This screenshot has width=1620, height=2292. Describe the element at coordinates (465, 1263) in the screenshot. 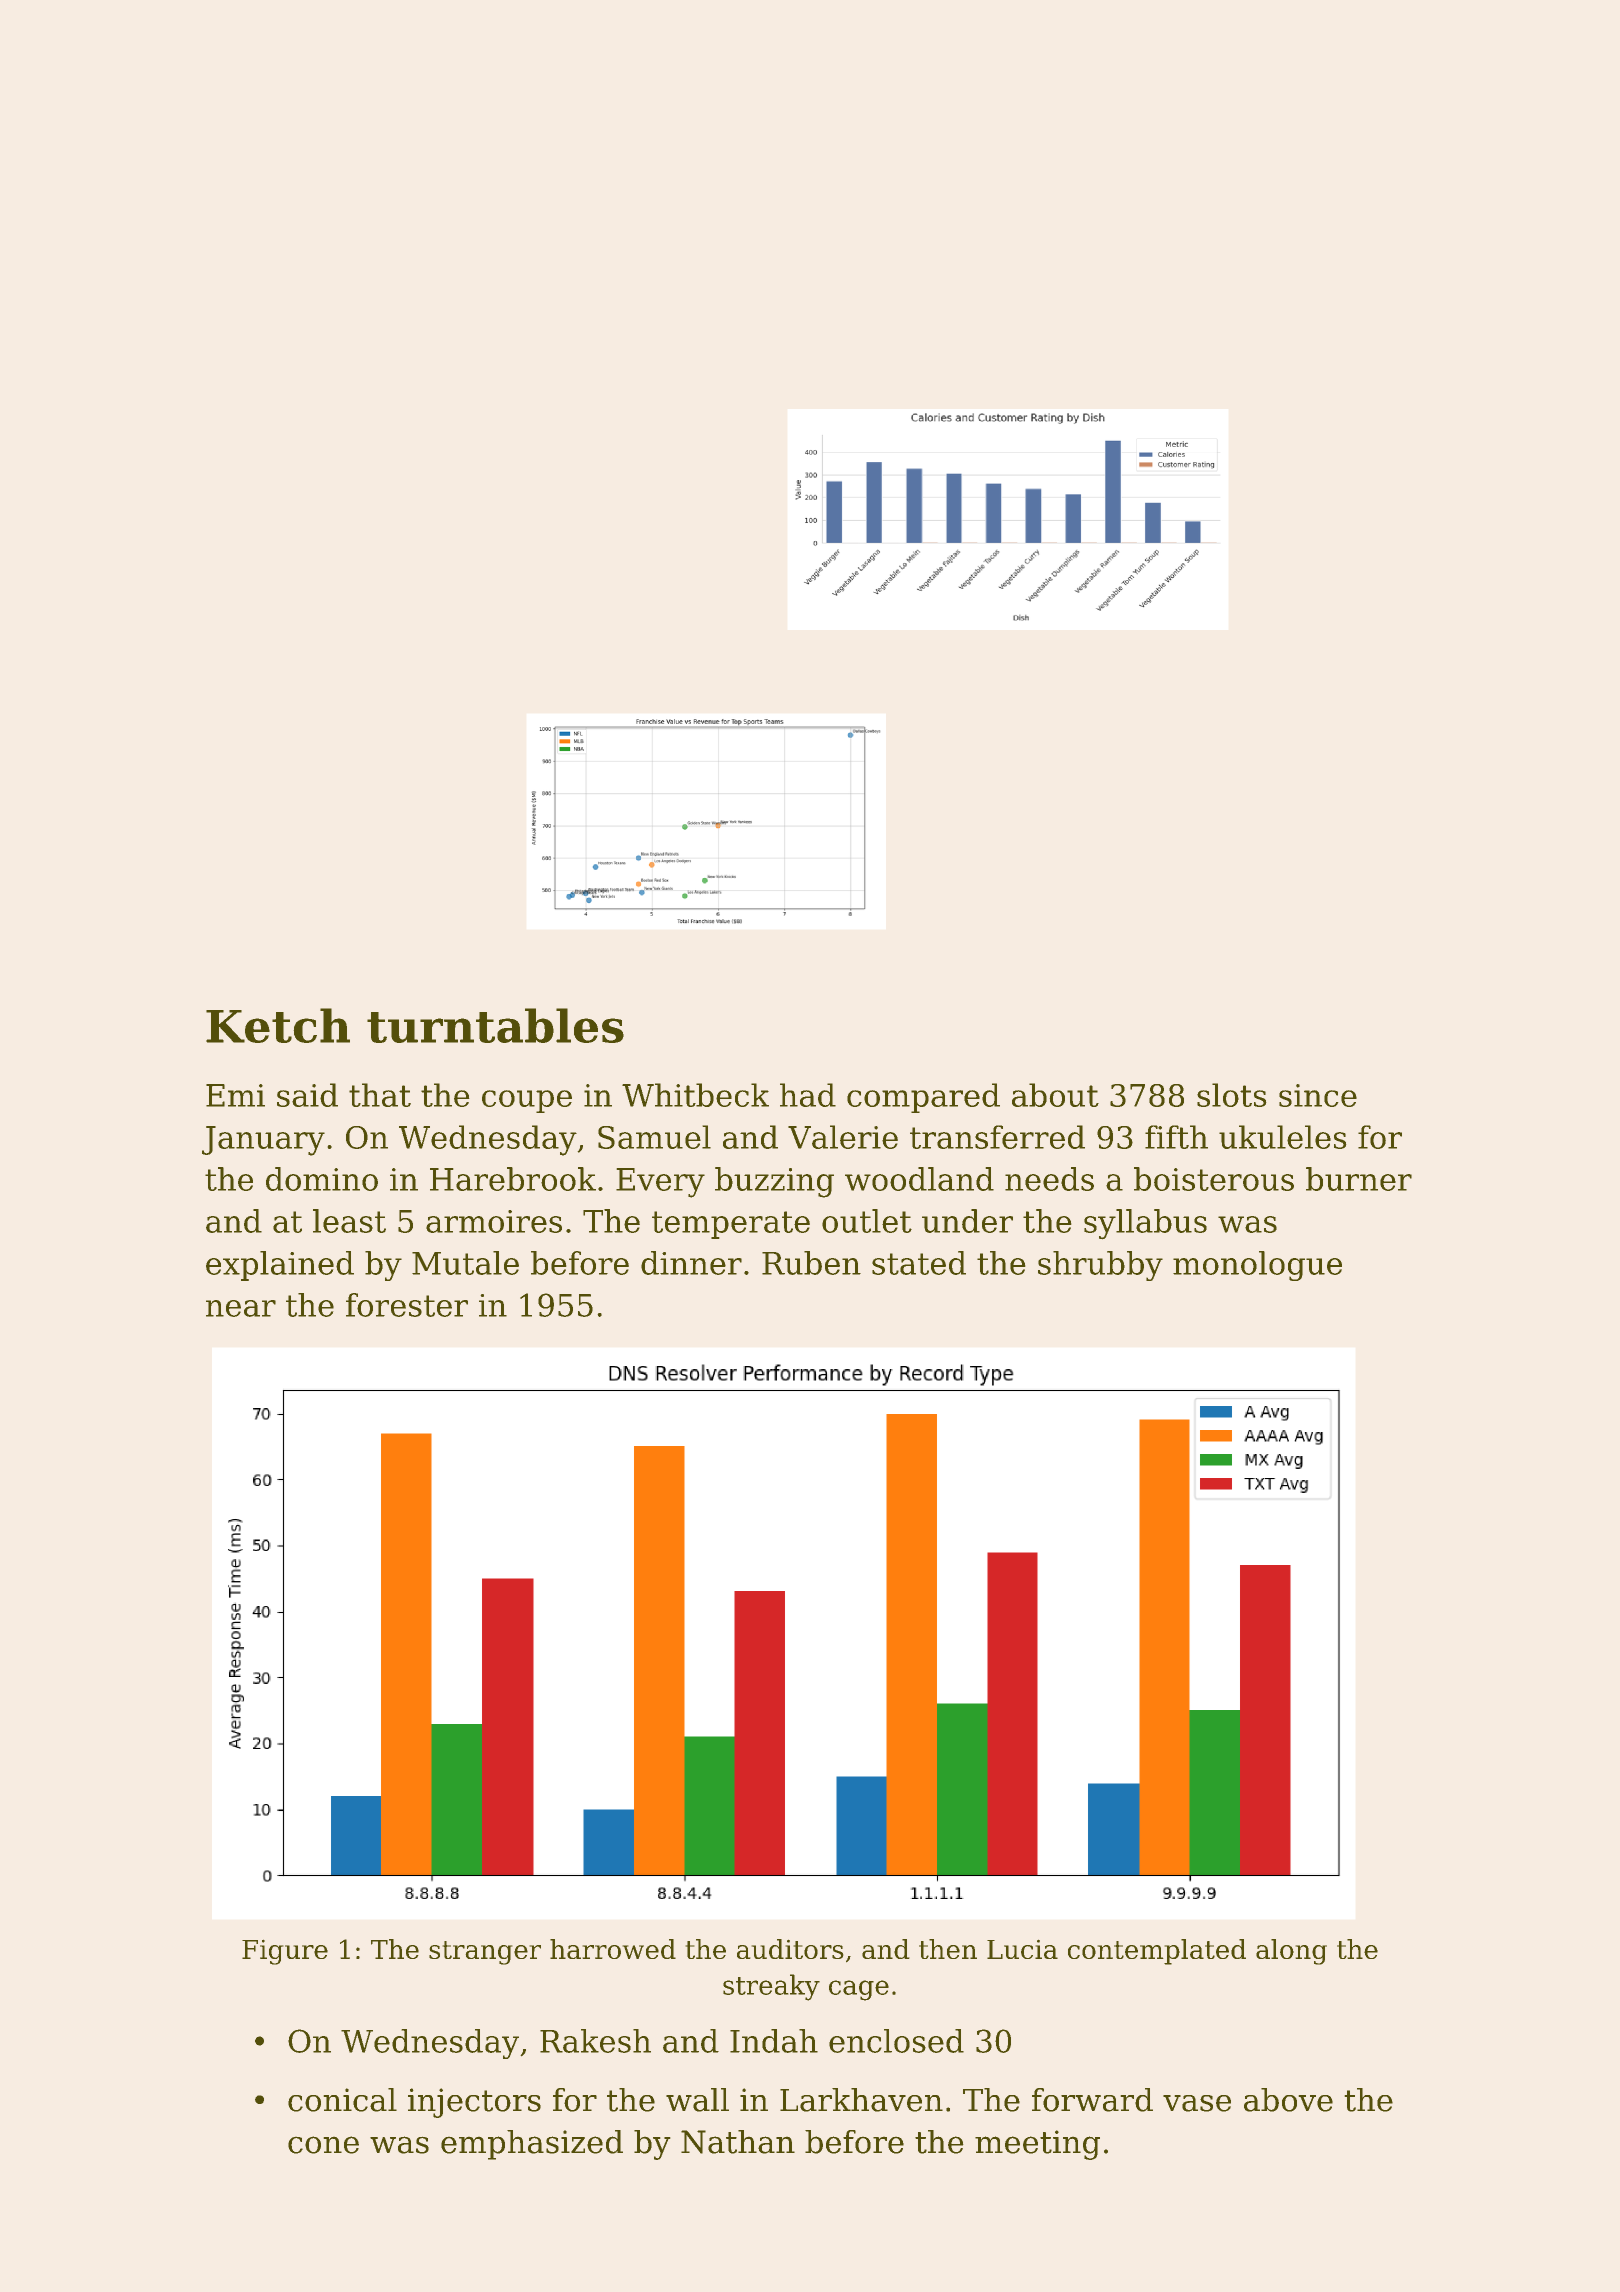

I see `Mutale` at that location.
